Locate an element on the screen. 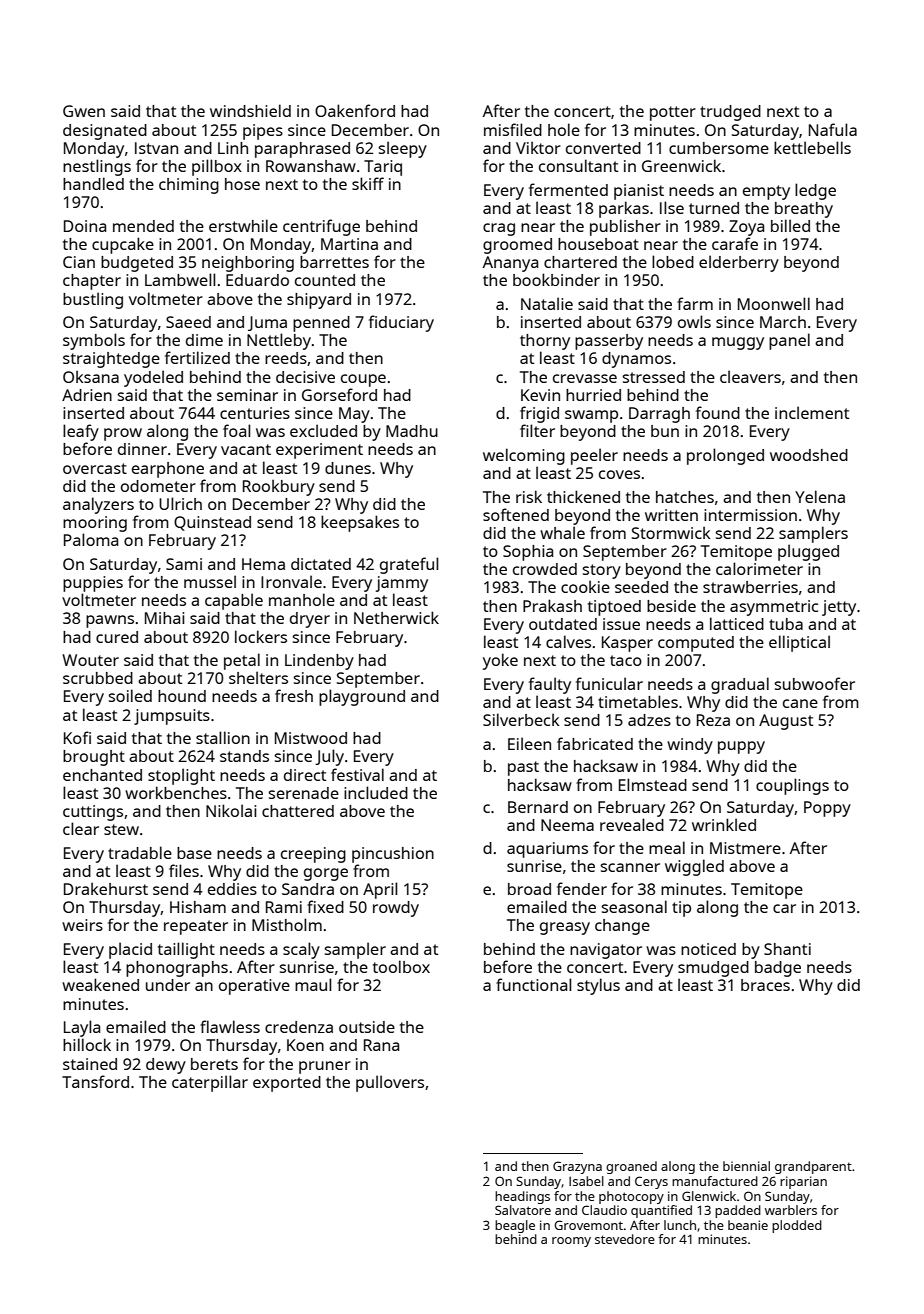 This screenshot has width=924, height=1314. roomy is located at coordinates (571, 1242).
